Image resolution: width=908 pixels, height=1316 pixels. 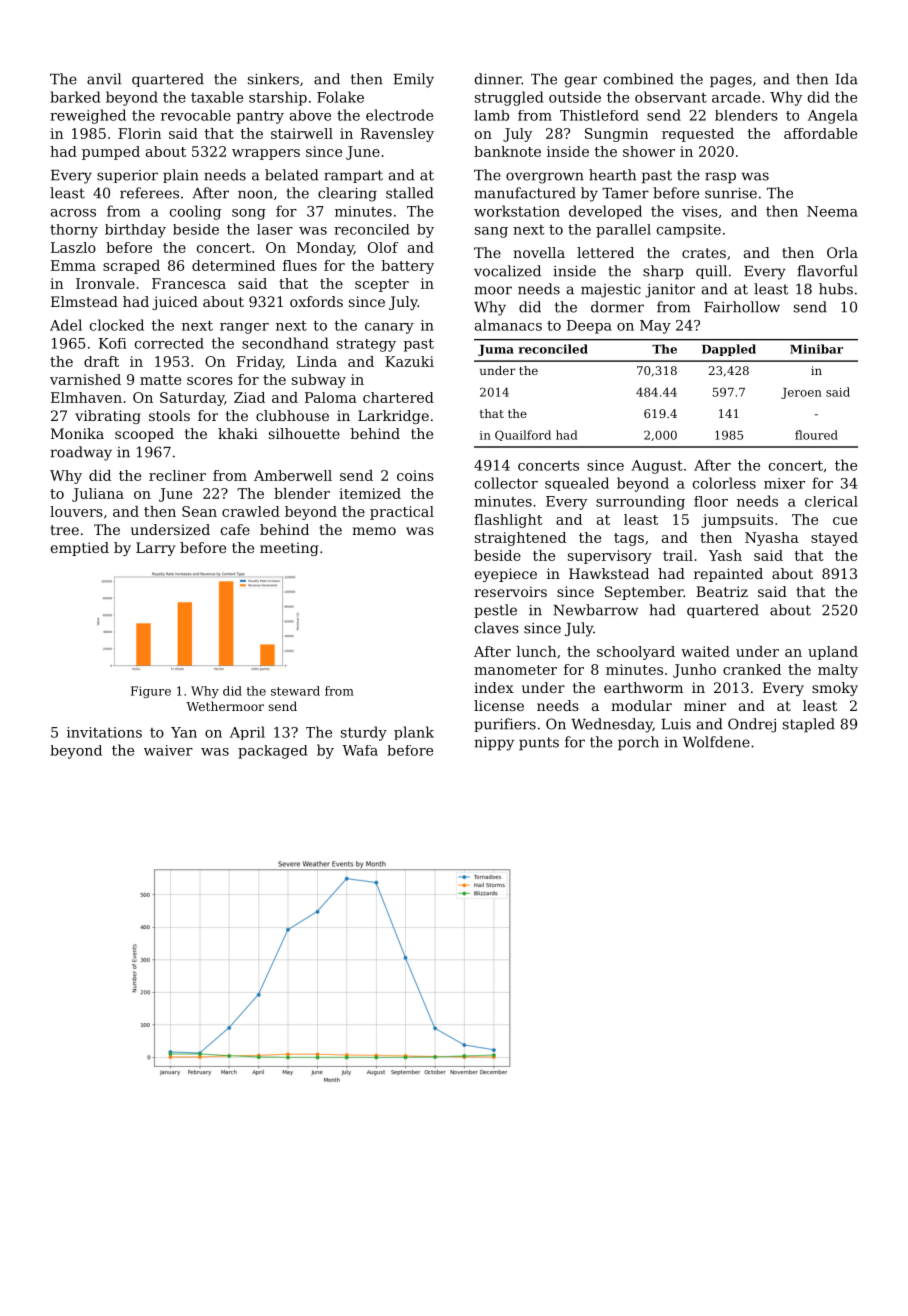 What do you see at coordinates (784, 483) in the document?
I see `mixer` at bounding box center [784, 483].
